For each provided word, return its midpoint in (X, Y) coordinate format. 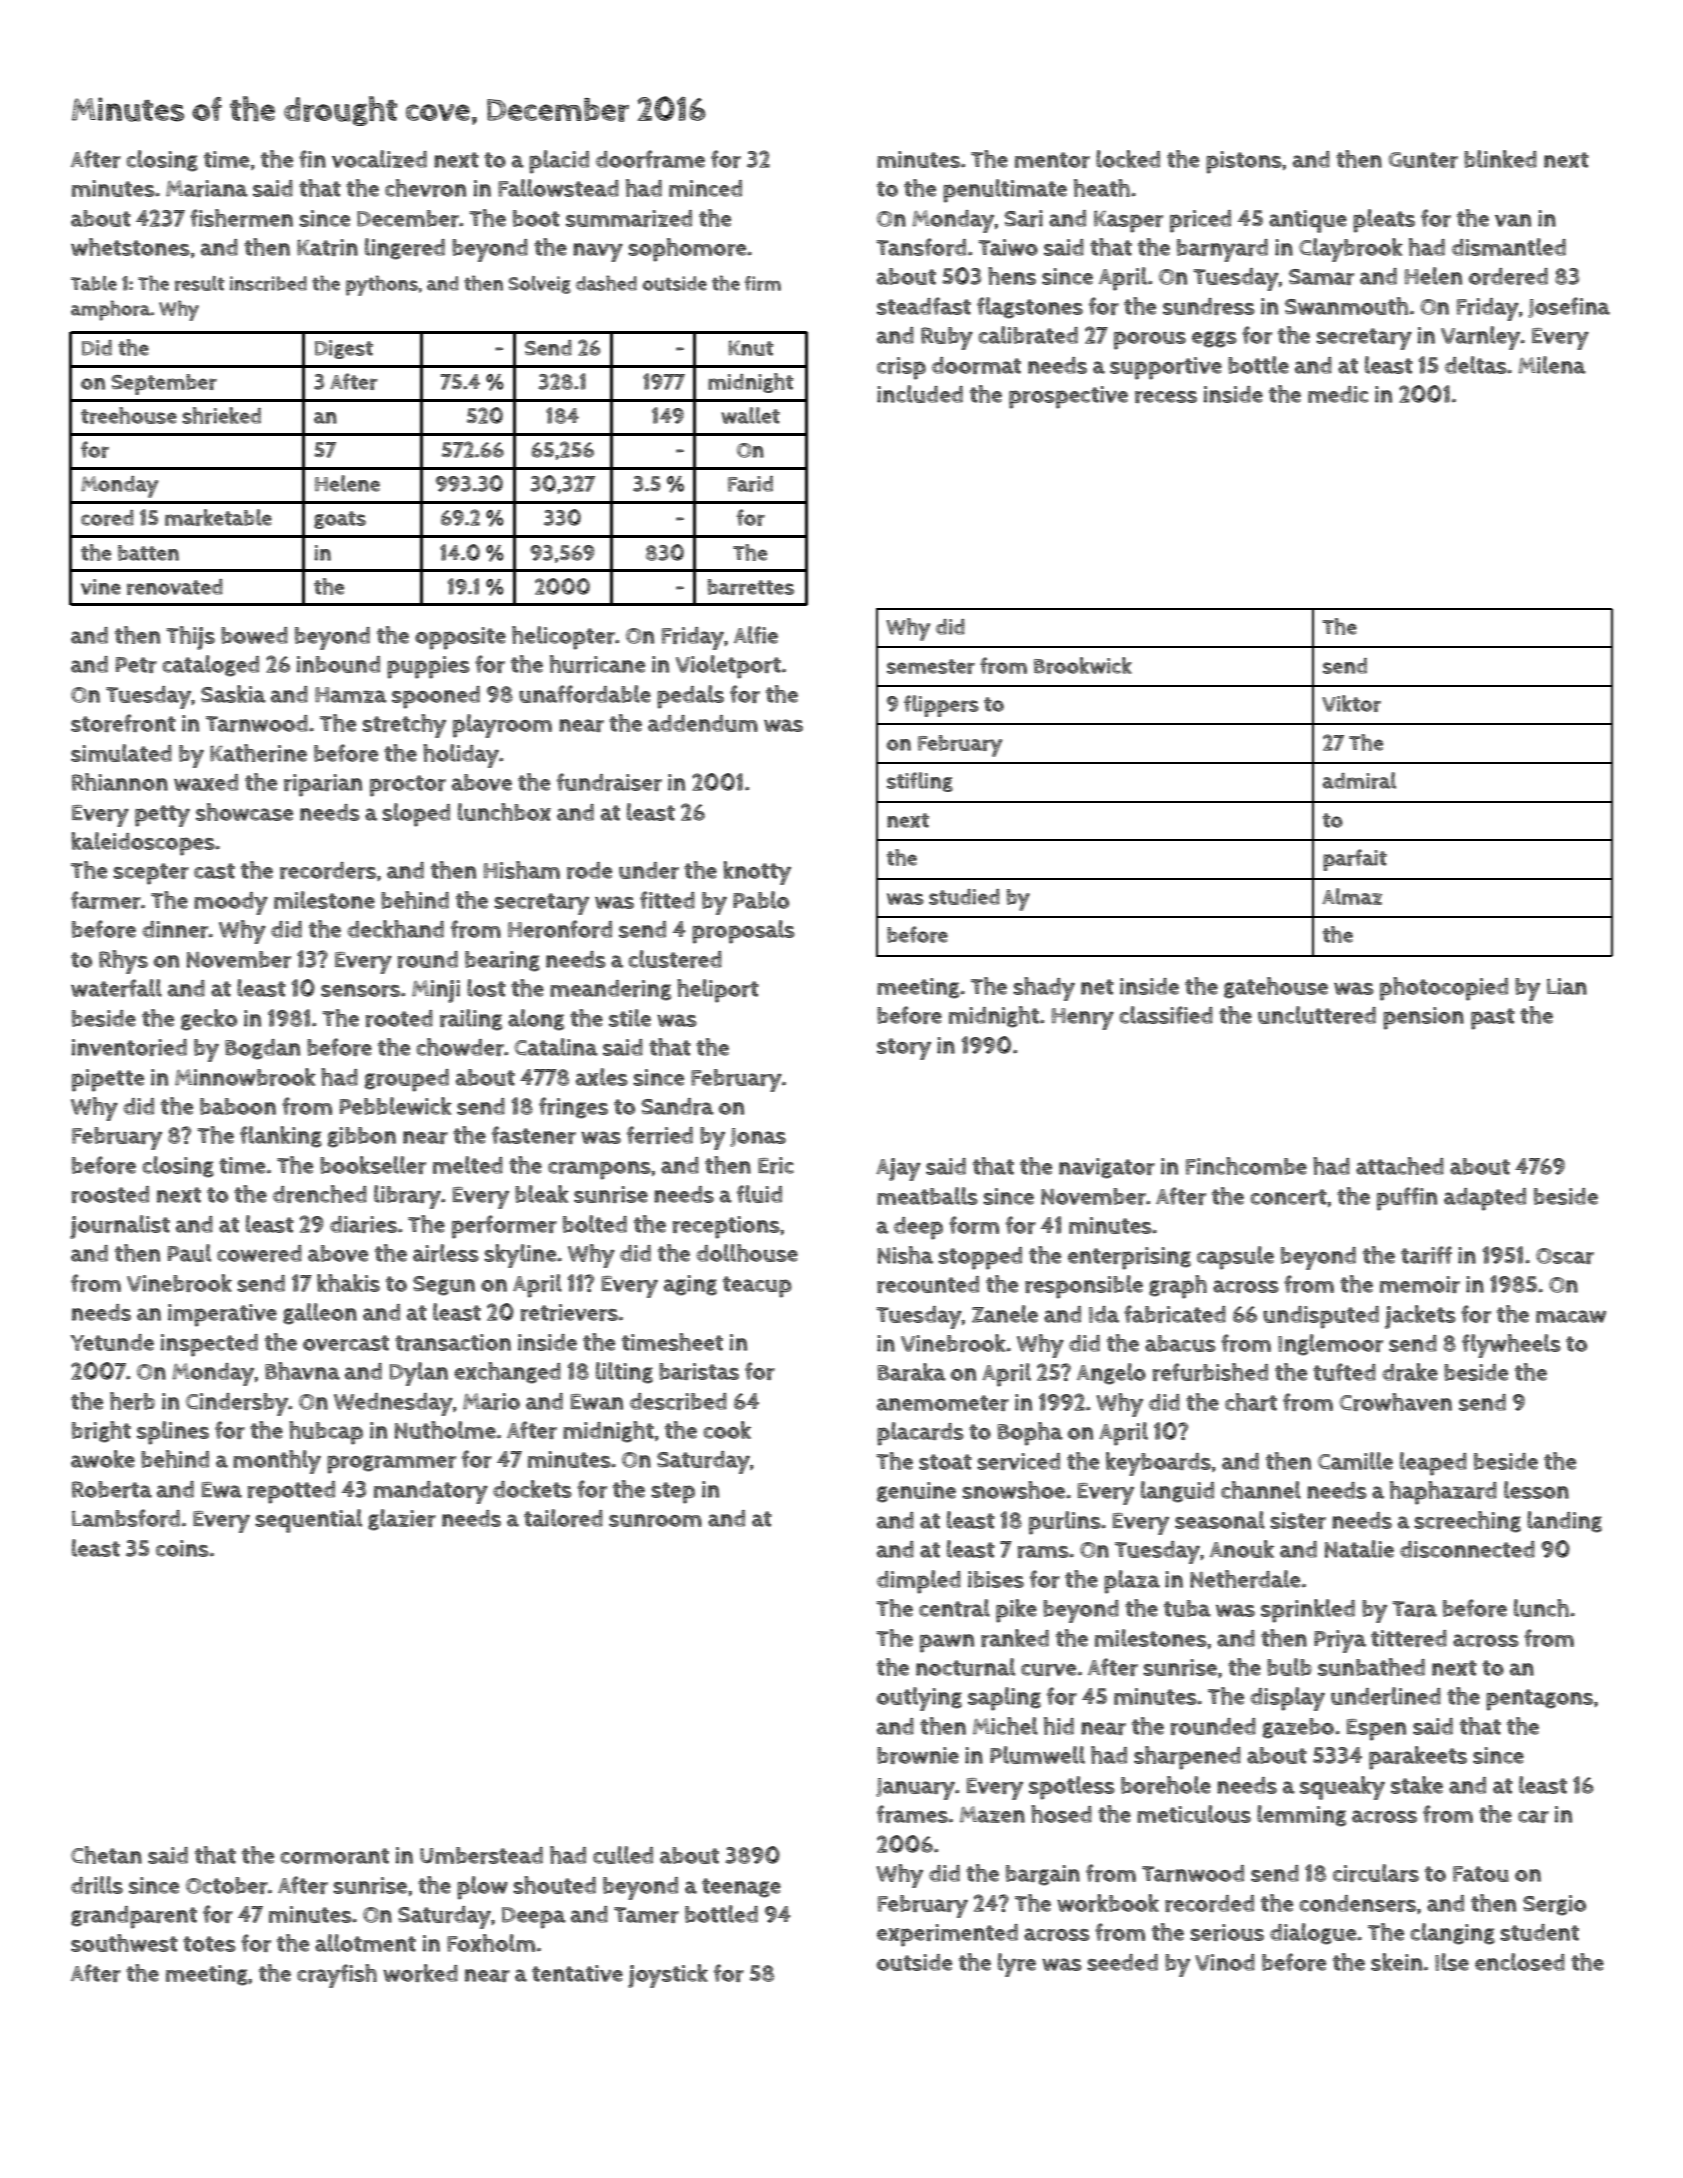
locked (1128, 159)
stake (1417, 1785)
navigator (1107, 1168)
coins (182, 1548)
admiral (1359, 780)
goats (340, 520)
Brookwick (1083, 665)
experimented (947, 1935)
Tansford (921, 247)
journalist (120, 1227)
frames (912, 1814)
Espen (1376, 1730)
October (227, 1885)
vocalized (379, 159)
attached (1400, 1166)
